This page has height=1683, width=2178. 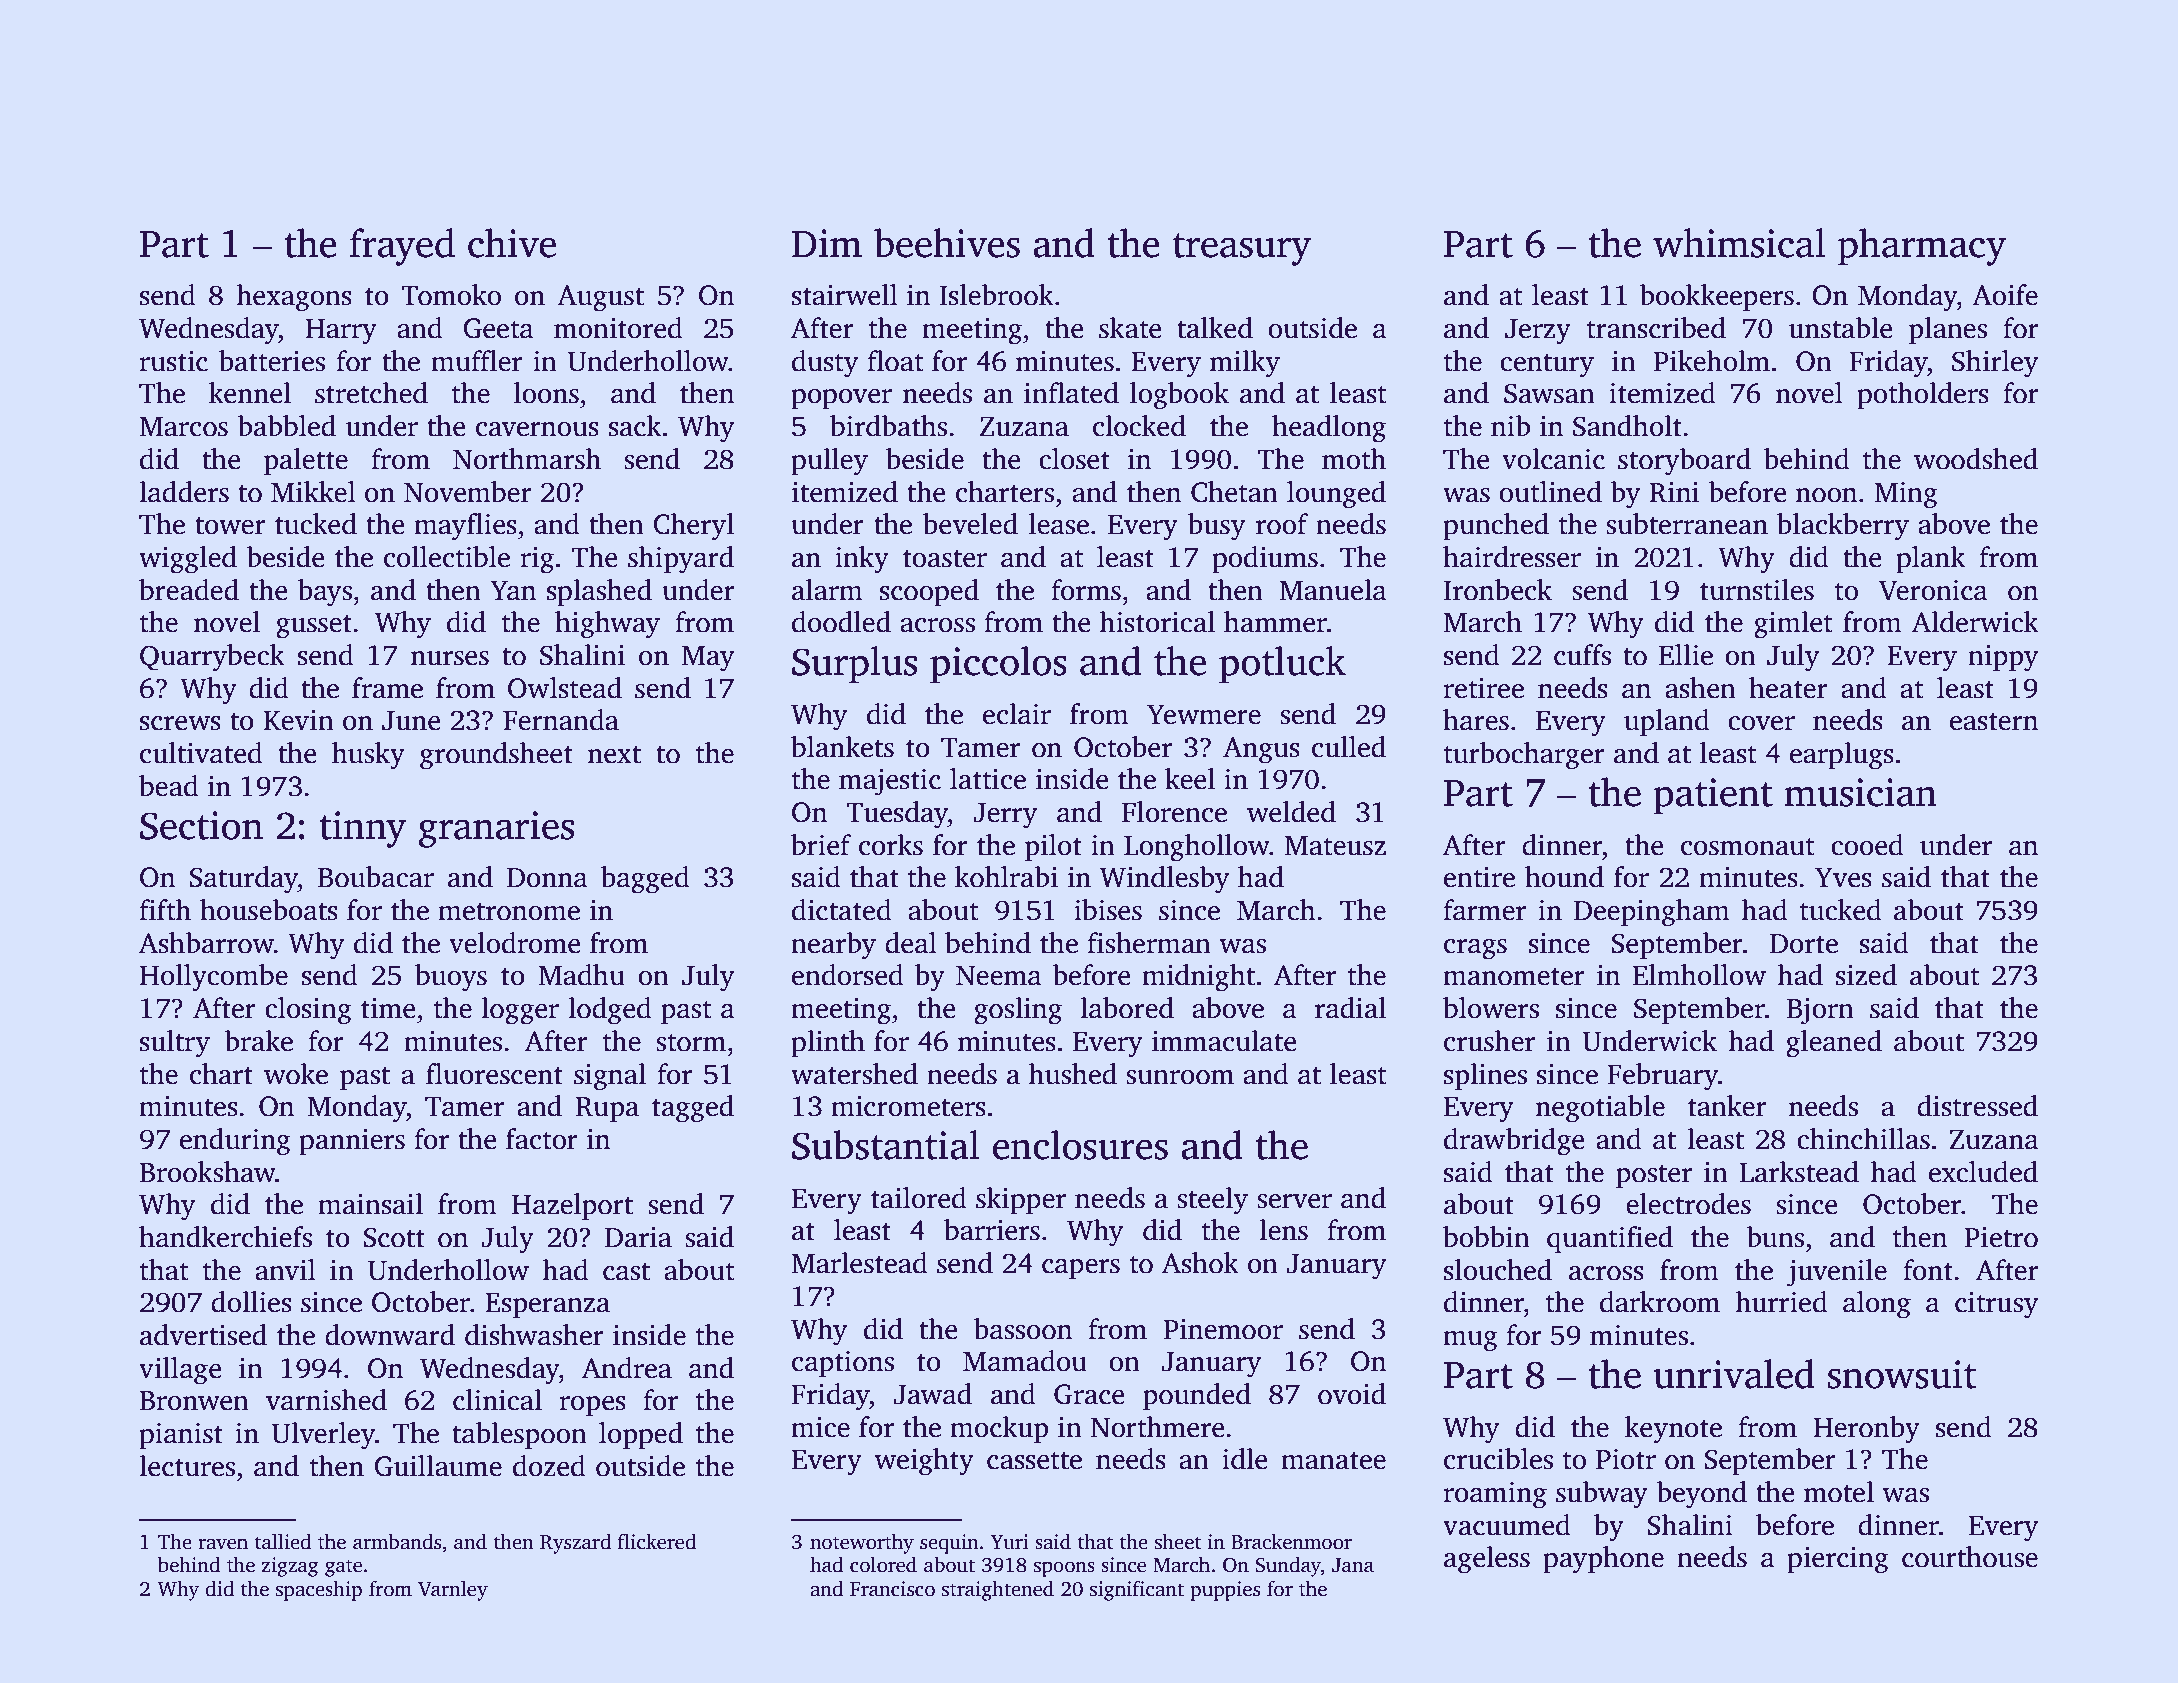 What do you see at coordinates (1245, 364) in the page?
I see `milky` at bounding box center [1245, 364].
